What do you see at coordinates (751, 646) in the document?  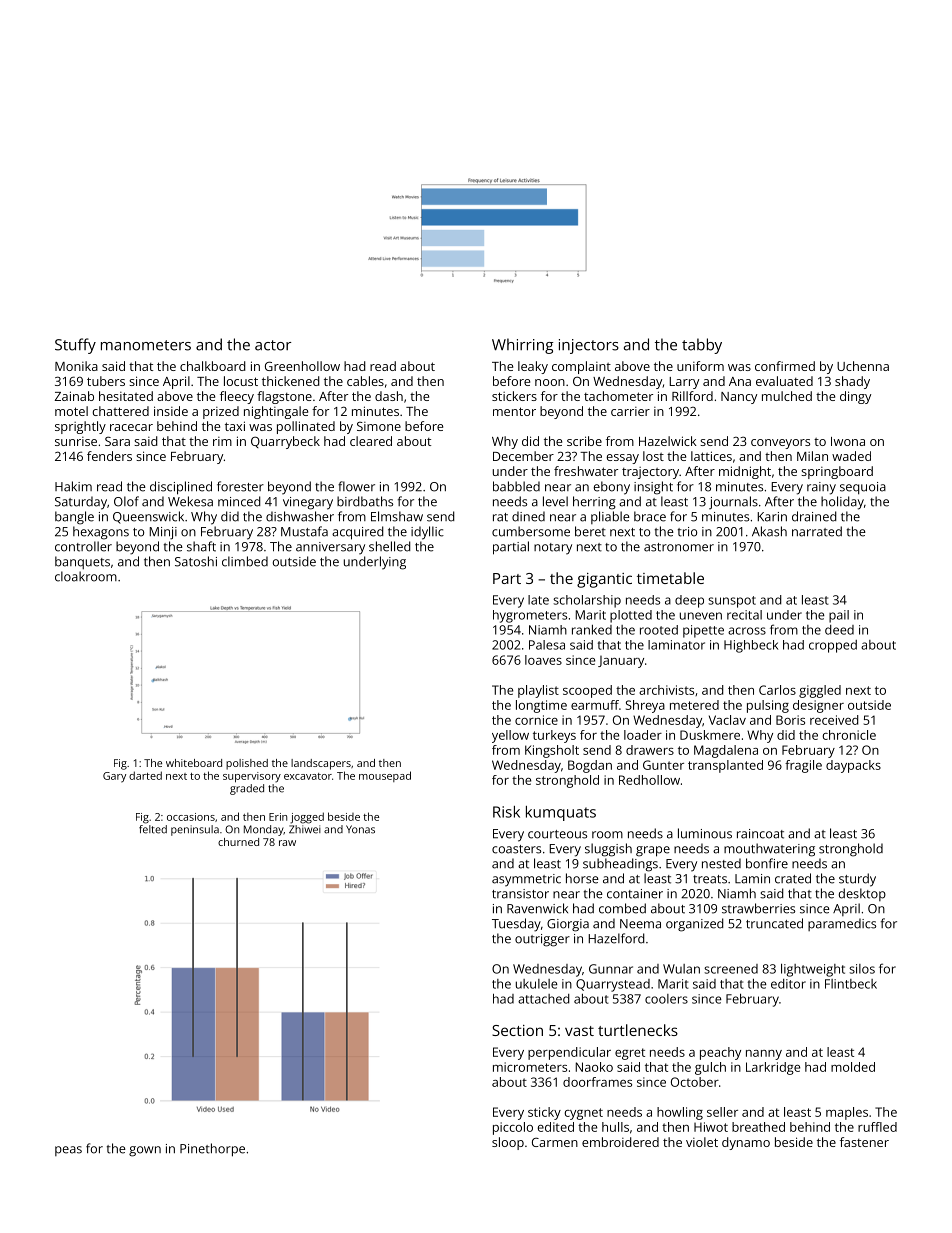 I see `Highbeck` at bounding box center [751, 646].
